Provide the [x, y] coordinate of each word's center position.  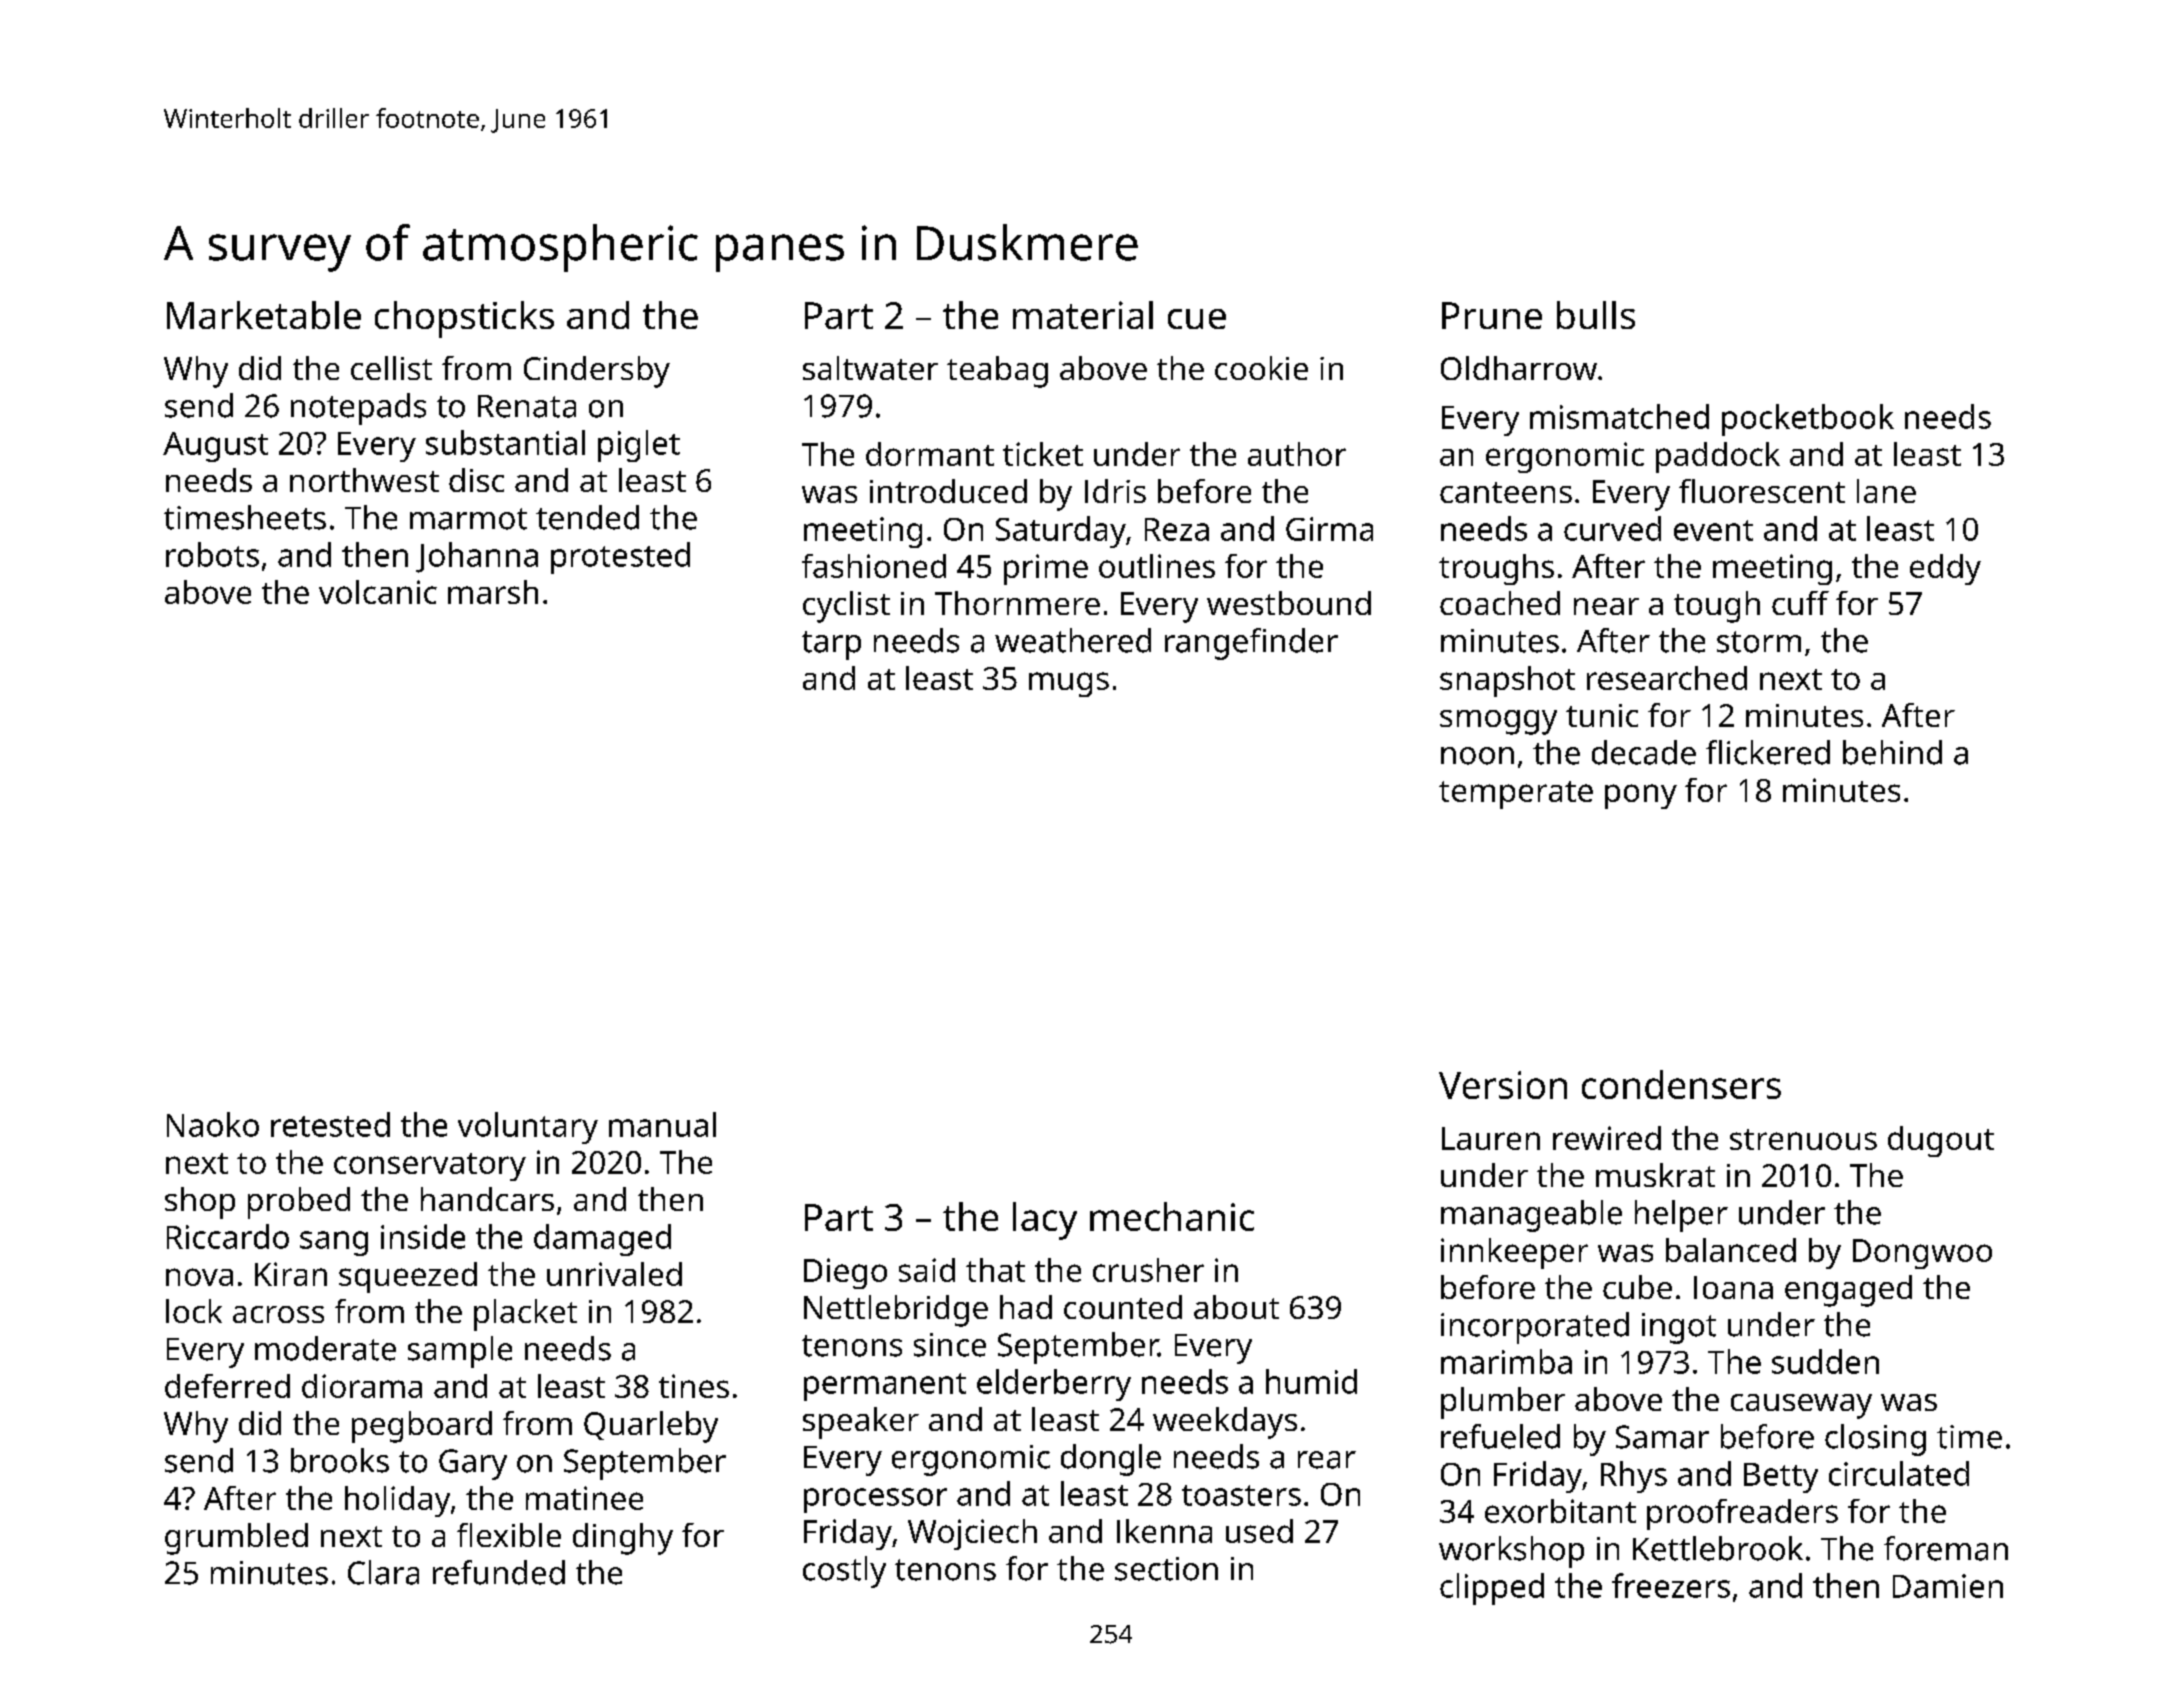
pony [1641, 796]
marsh [493, 592]
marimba [1506, 1361]
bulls [1596, 315]
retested [330, 1124]
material [1083, 315]
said [927, 1270]
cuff [1800, 603]
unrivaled [614, 1274]
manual [662, 1124]
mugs [1069, 684]
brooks [340, 1460]
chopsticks [464, 319]
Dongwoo [1922, 1254]
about [1236, 1307]
